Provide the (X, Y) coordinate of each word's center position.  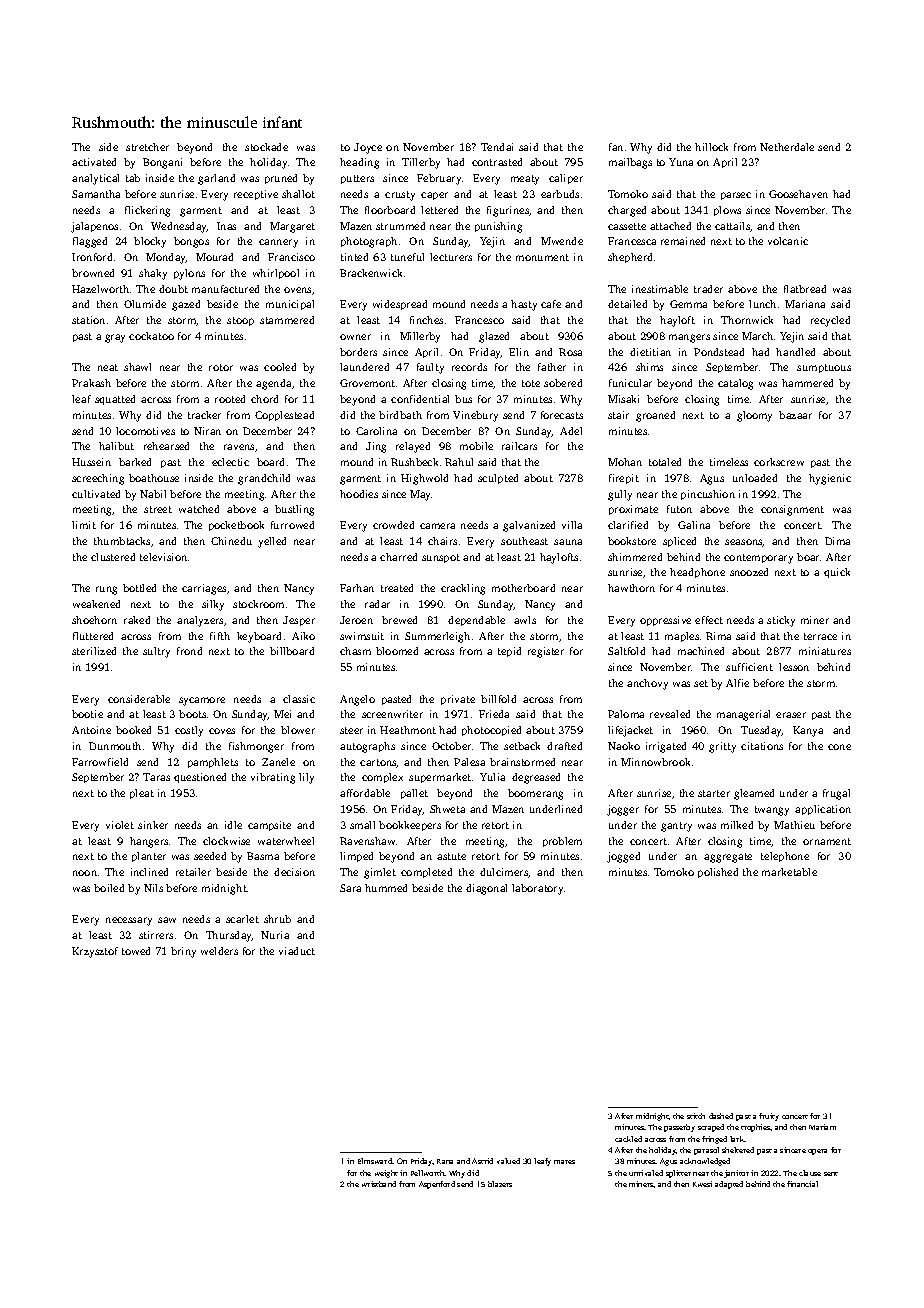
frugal (836, 794)
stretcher (147, 147)
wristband (379, 1184)
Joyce (368, 148)
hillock (711, 147)
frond (189, 651)
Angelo (357, 700)
